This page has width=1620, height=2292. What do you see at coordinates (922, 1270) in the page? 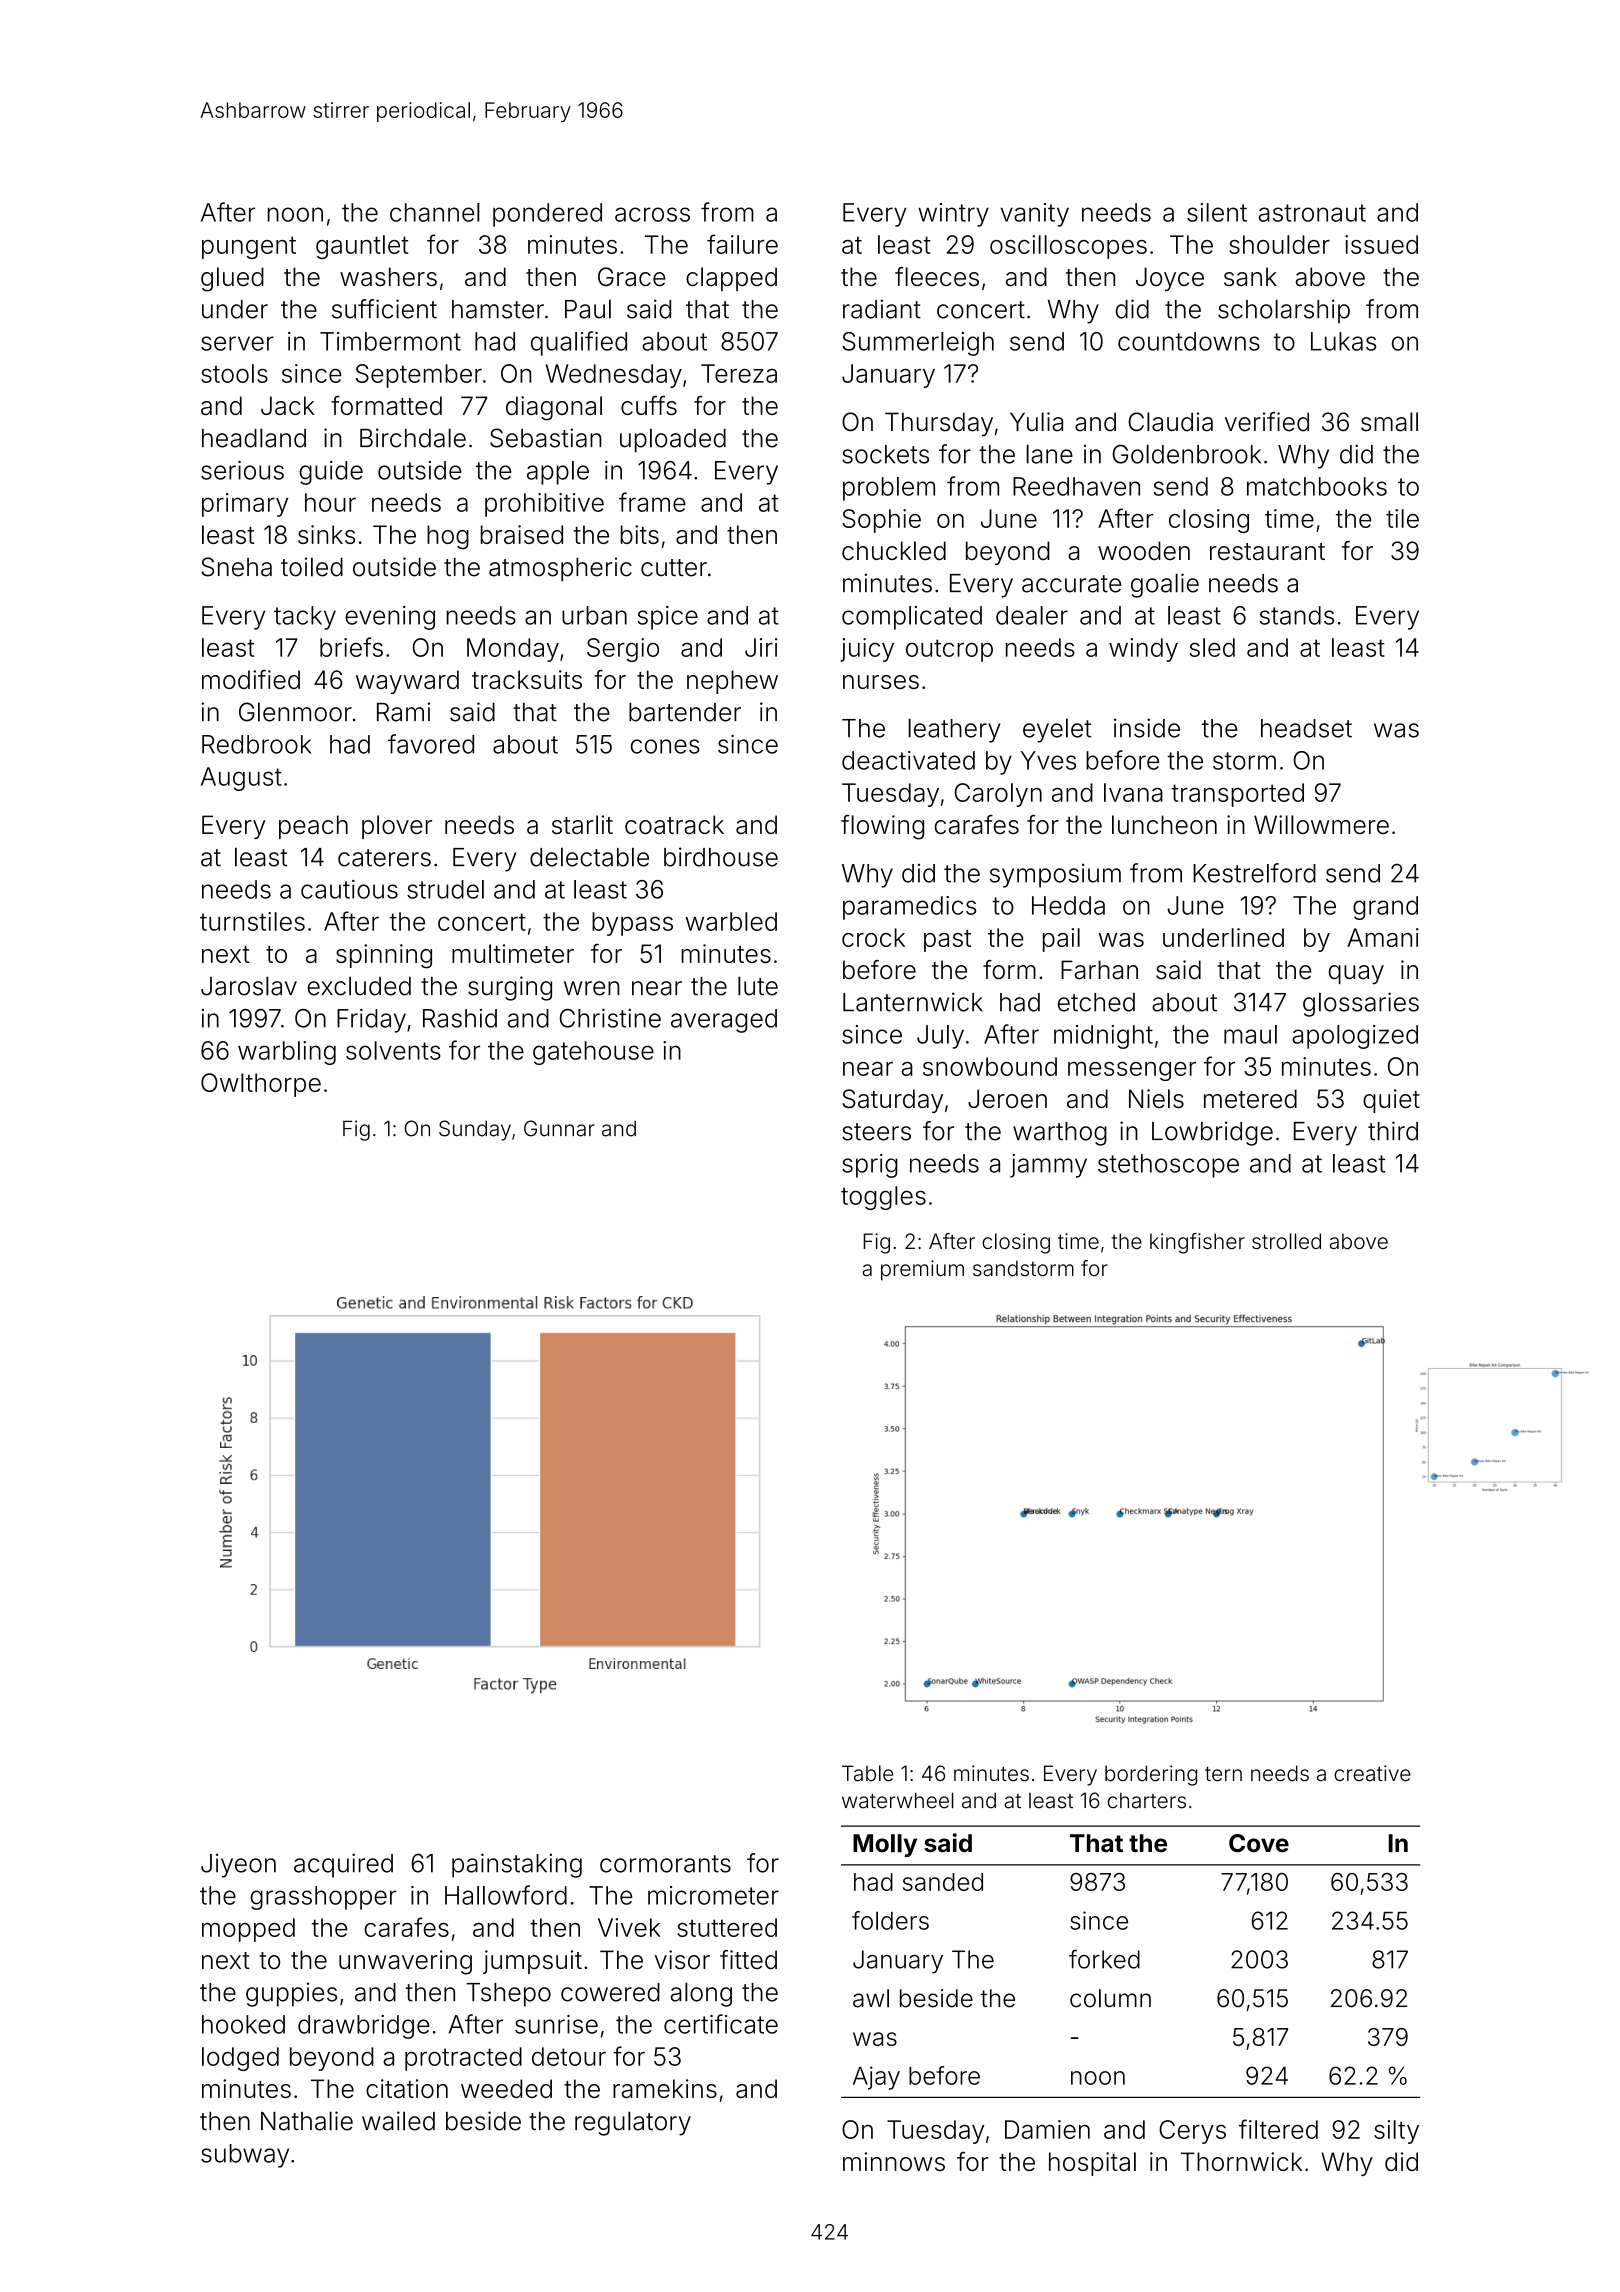
I see `premium` at bounding box center [922, 1270].
